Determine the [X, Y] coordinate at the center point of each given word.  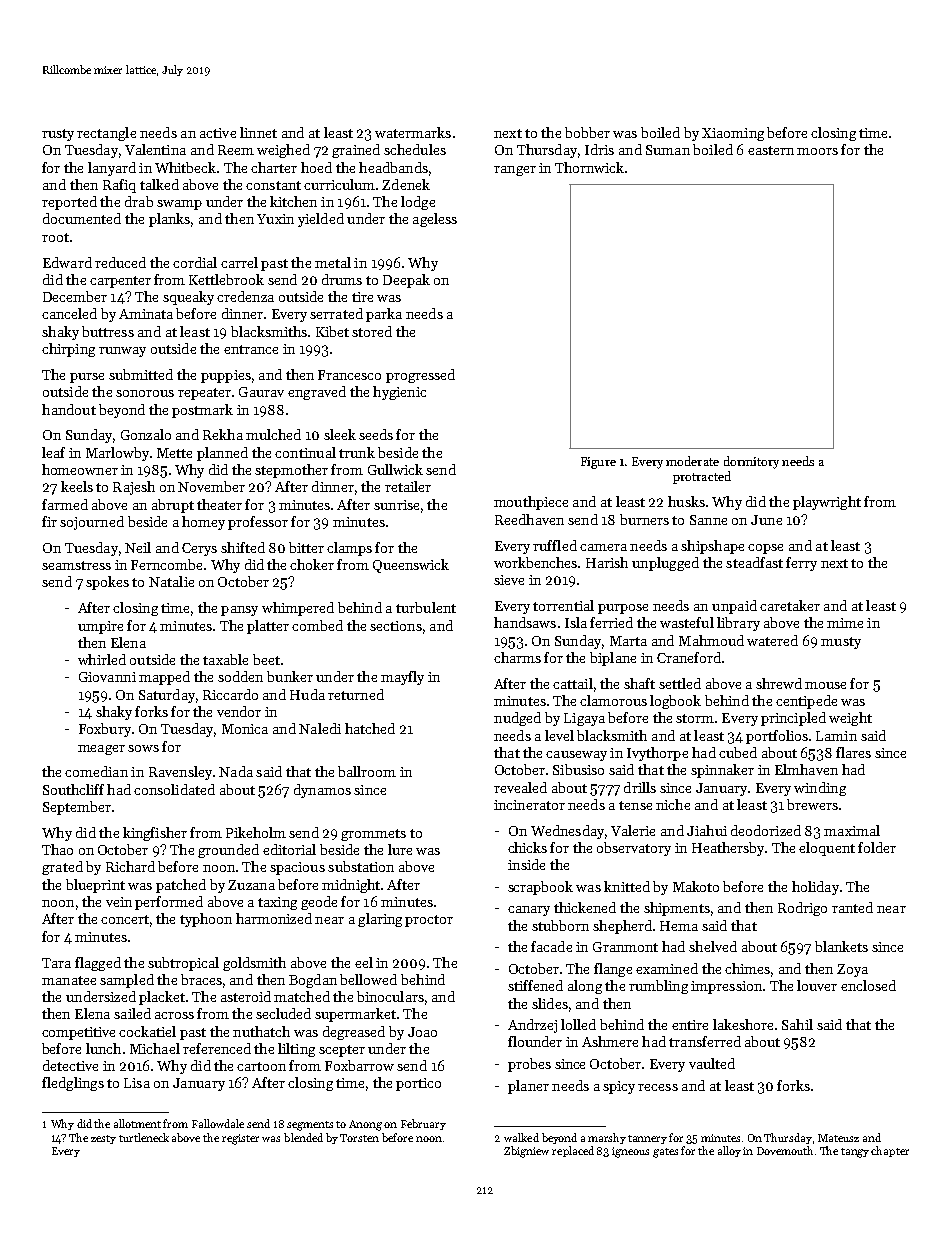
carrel [239, 262]
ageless [435, 220]
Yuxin [275, 219]
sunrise [396, 505]
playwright [827, 503]
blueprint [95, 886]
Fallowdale [218, 1123]
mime [845, 623]
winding [820, 789]
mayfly [402, 678]
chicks [527, 847]
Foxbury [105, 730]
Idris [599, 149]
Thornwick [589, 167]
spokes [107, 583]
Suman [668, 150]
